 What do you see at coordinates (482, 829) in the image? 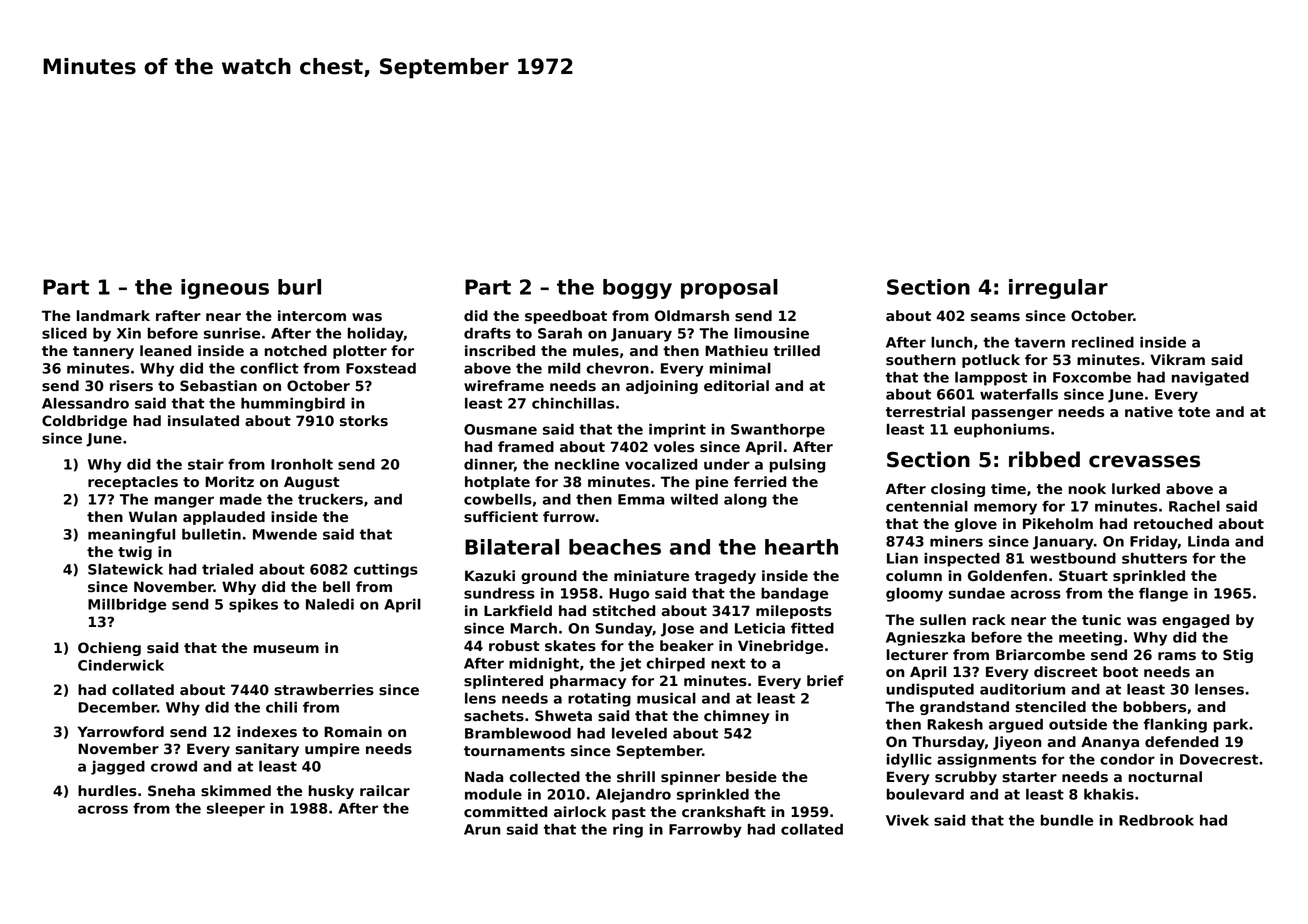
I see `Arun` at bounding box center [482, 829].
